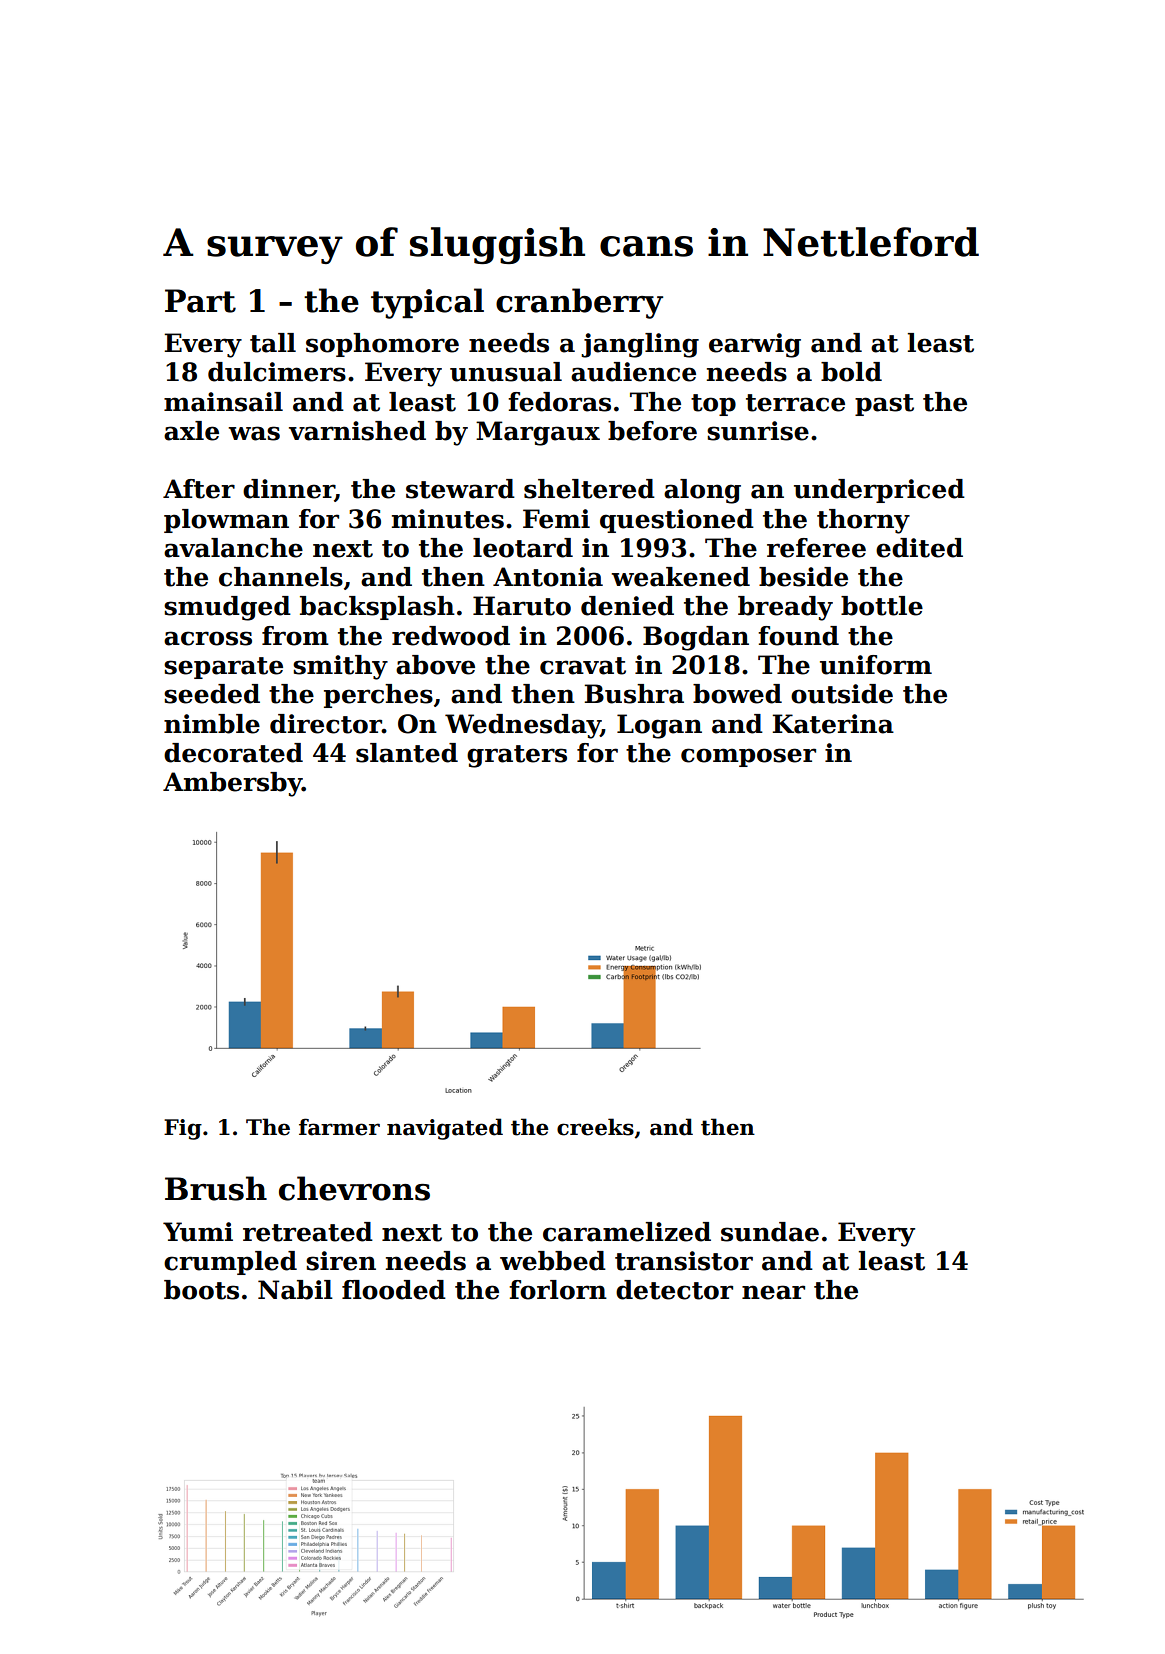  Describe the element at coordinates (232, 784) in the screenshot. I see `Ambersby` at that location.
